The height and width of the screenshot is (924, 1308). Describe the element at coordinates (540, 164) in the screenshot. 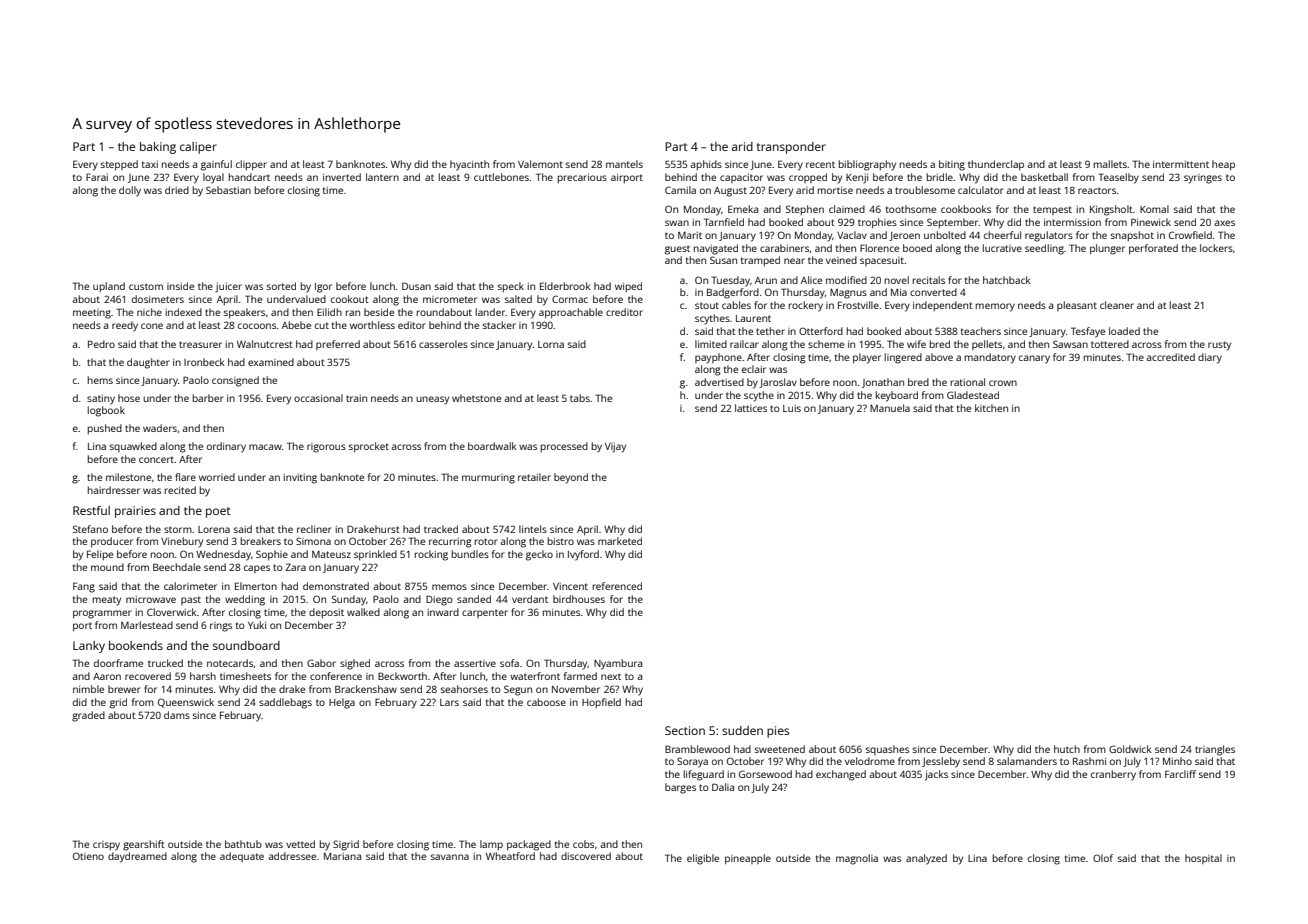

I see `Valemont` at that location.
